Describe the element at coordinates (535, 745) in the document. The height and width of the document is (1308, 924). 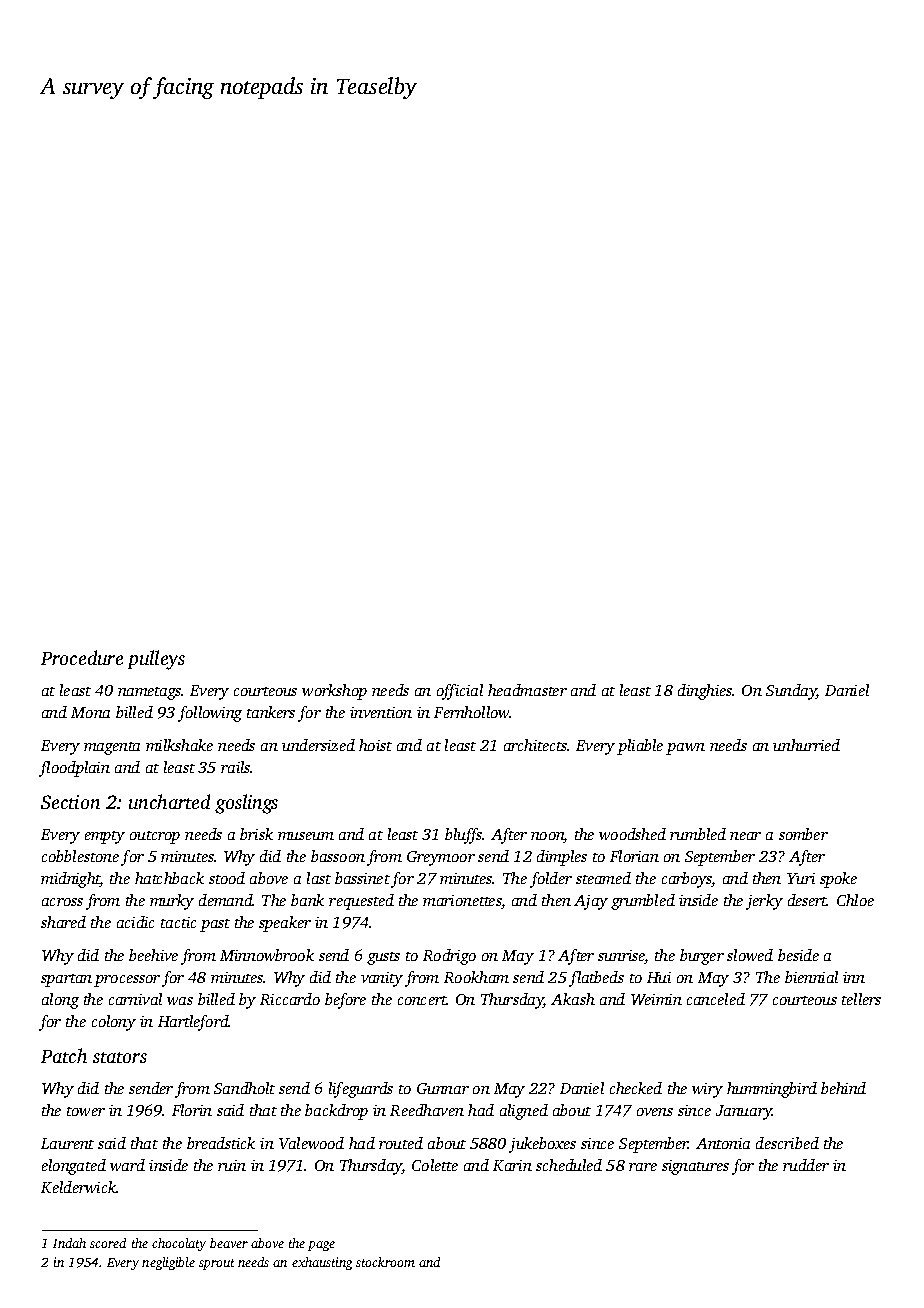
I see `architects` at that location.
